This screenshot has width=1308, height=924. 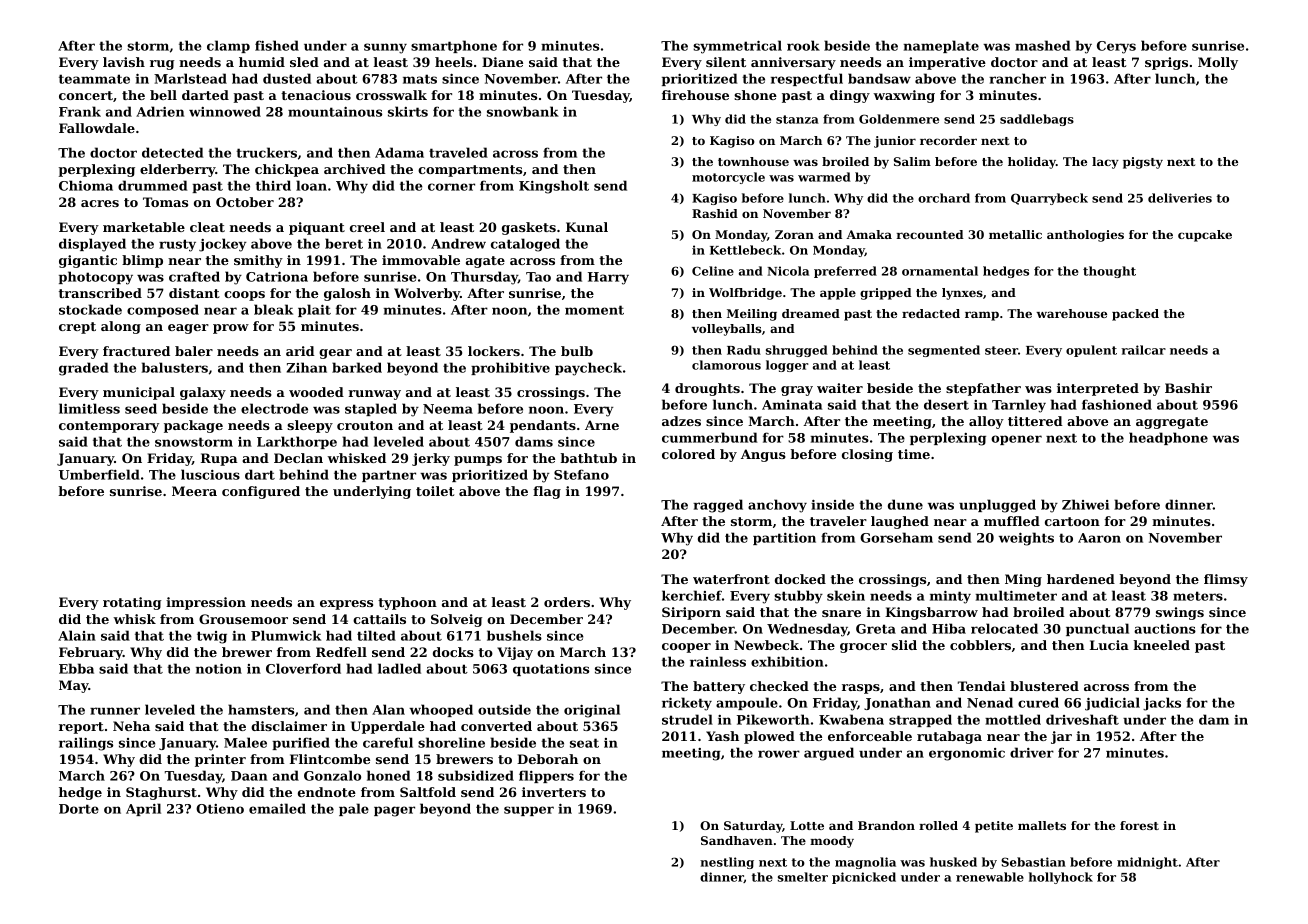 What do you see at coordinates (91, 653) in the screenshot?
I see `February` at bounding box center [91, 653].
